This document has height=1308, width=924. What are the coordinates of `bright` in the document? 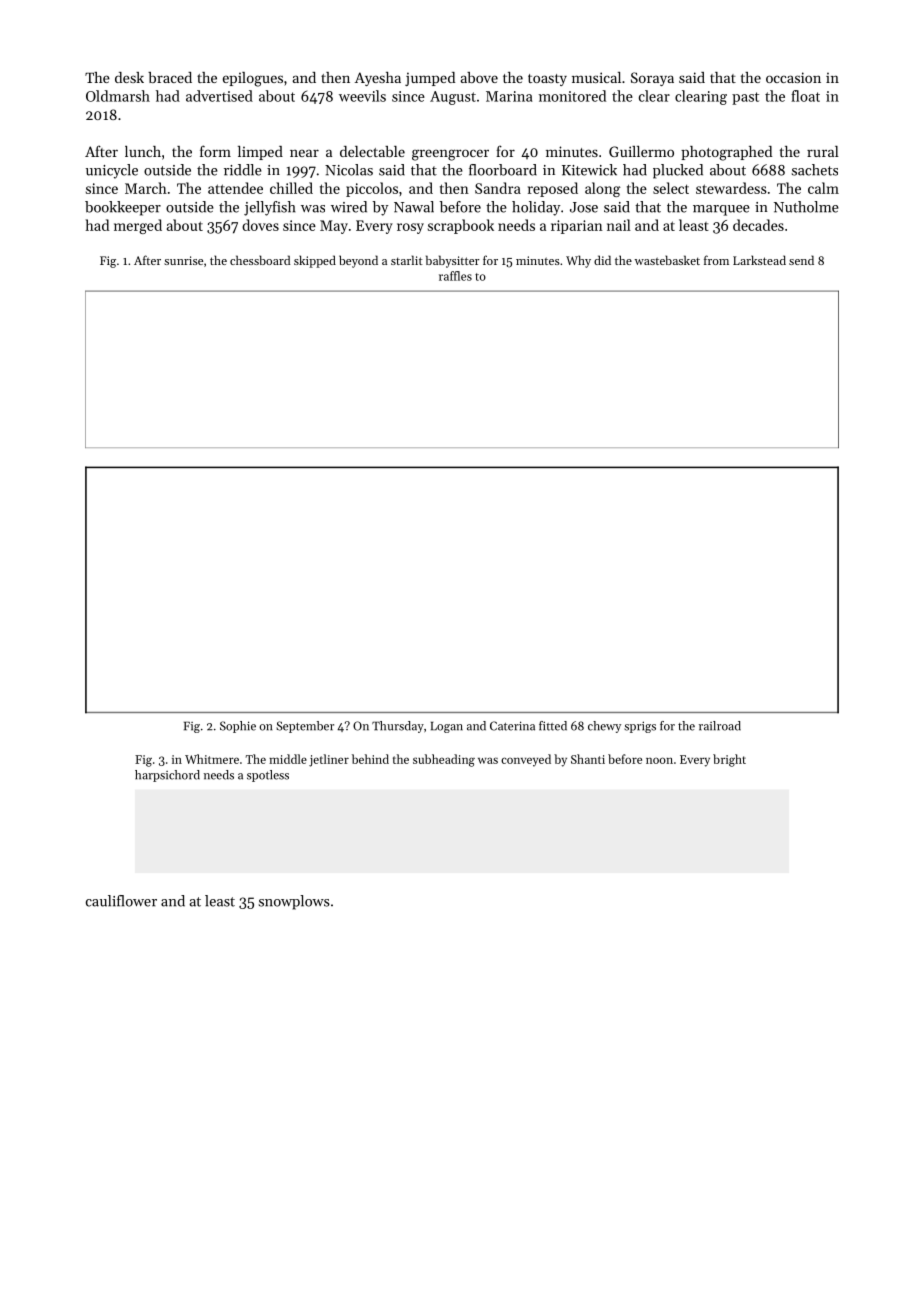 It's located at (729, 760).
